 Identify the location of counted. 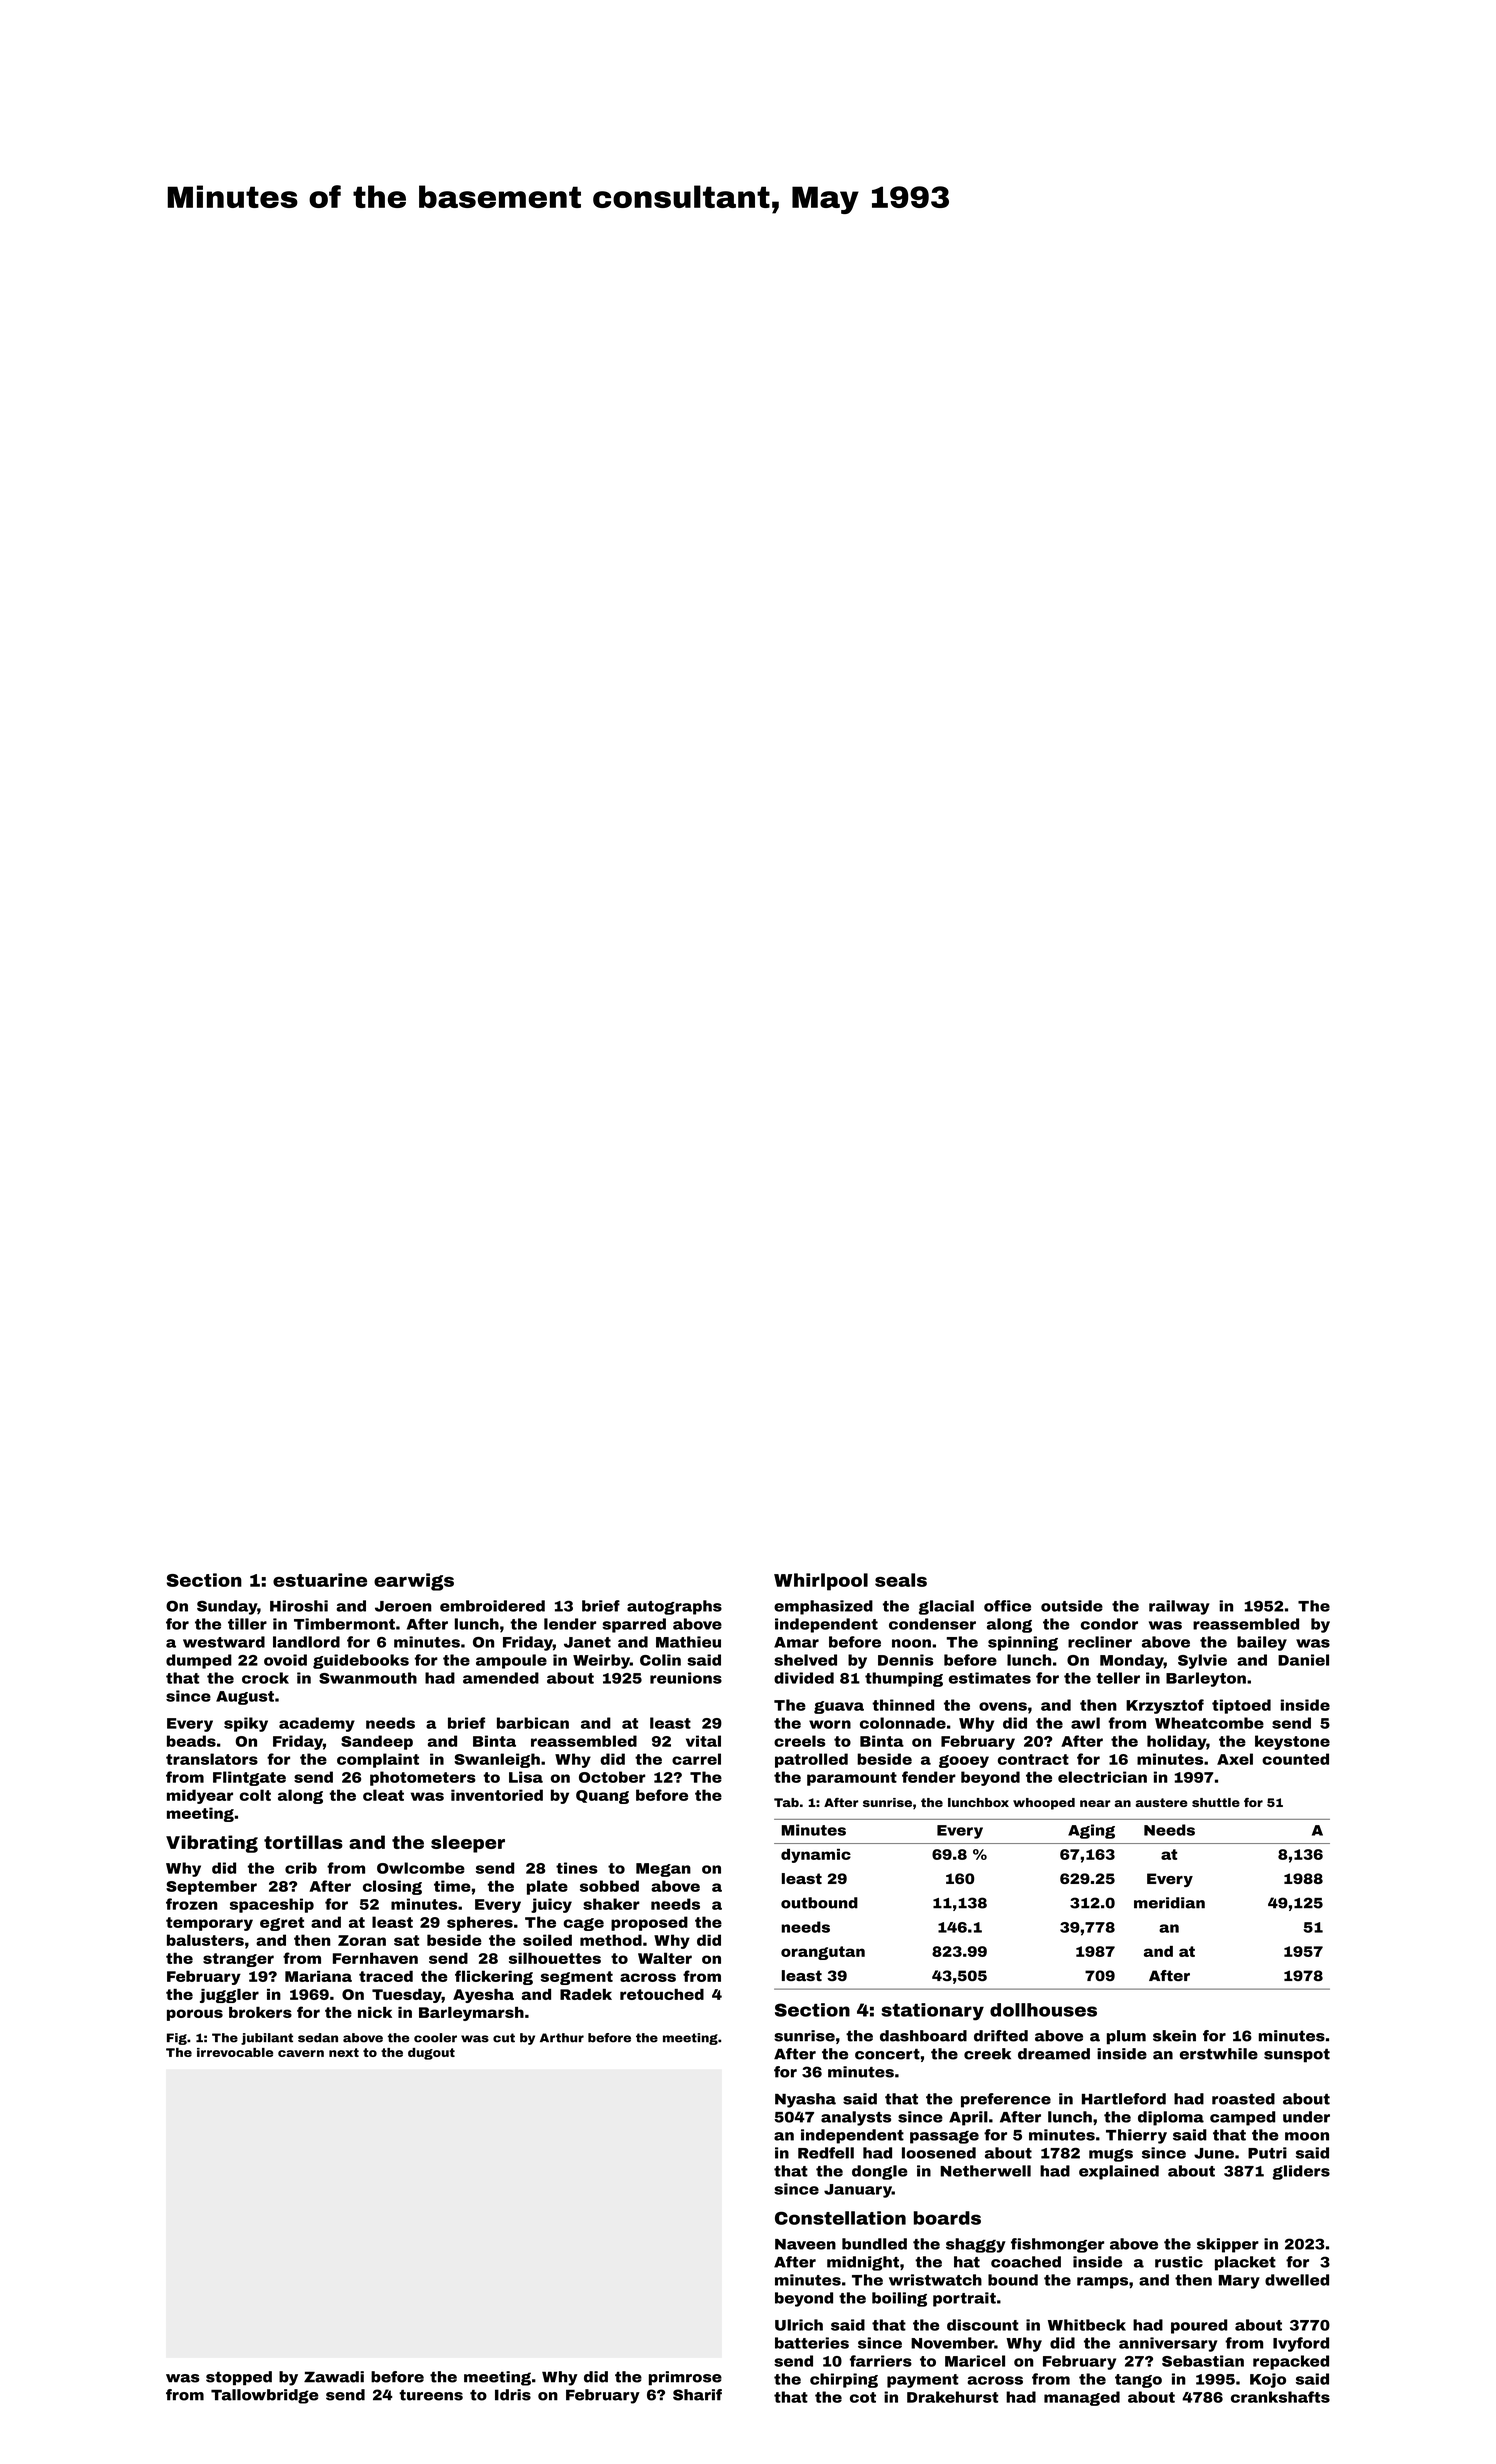
(1295, 1759).
